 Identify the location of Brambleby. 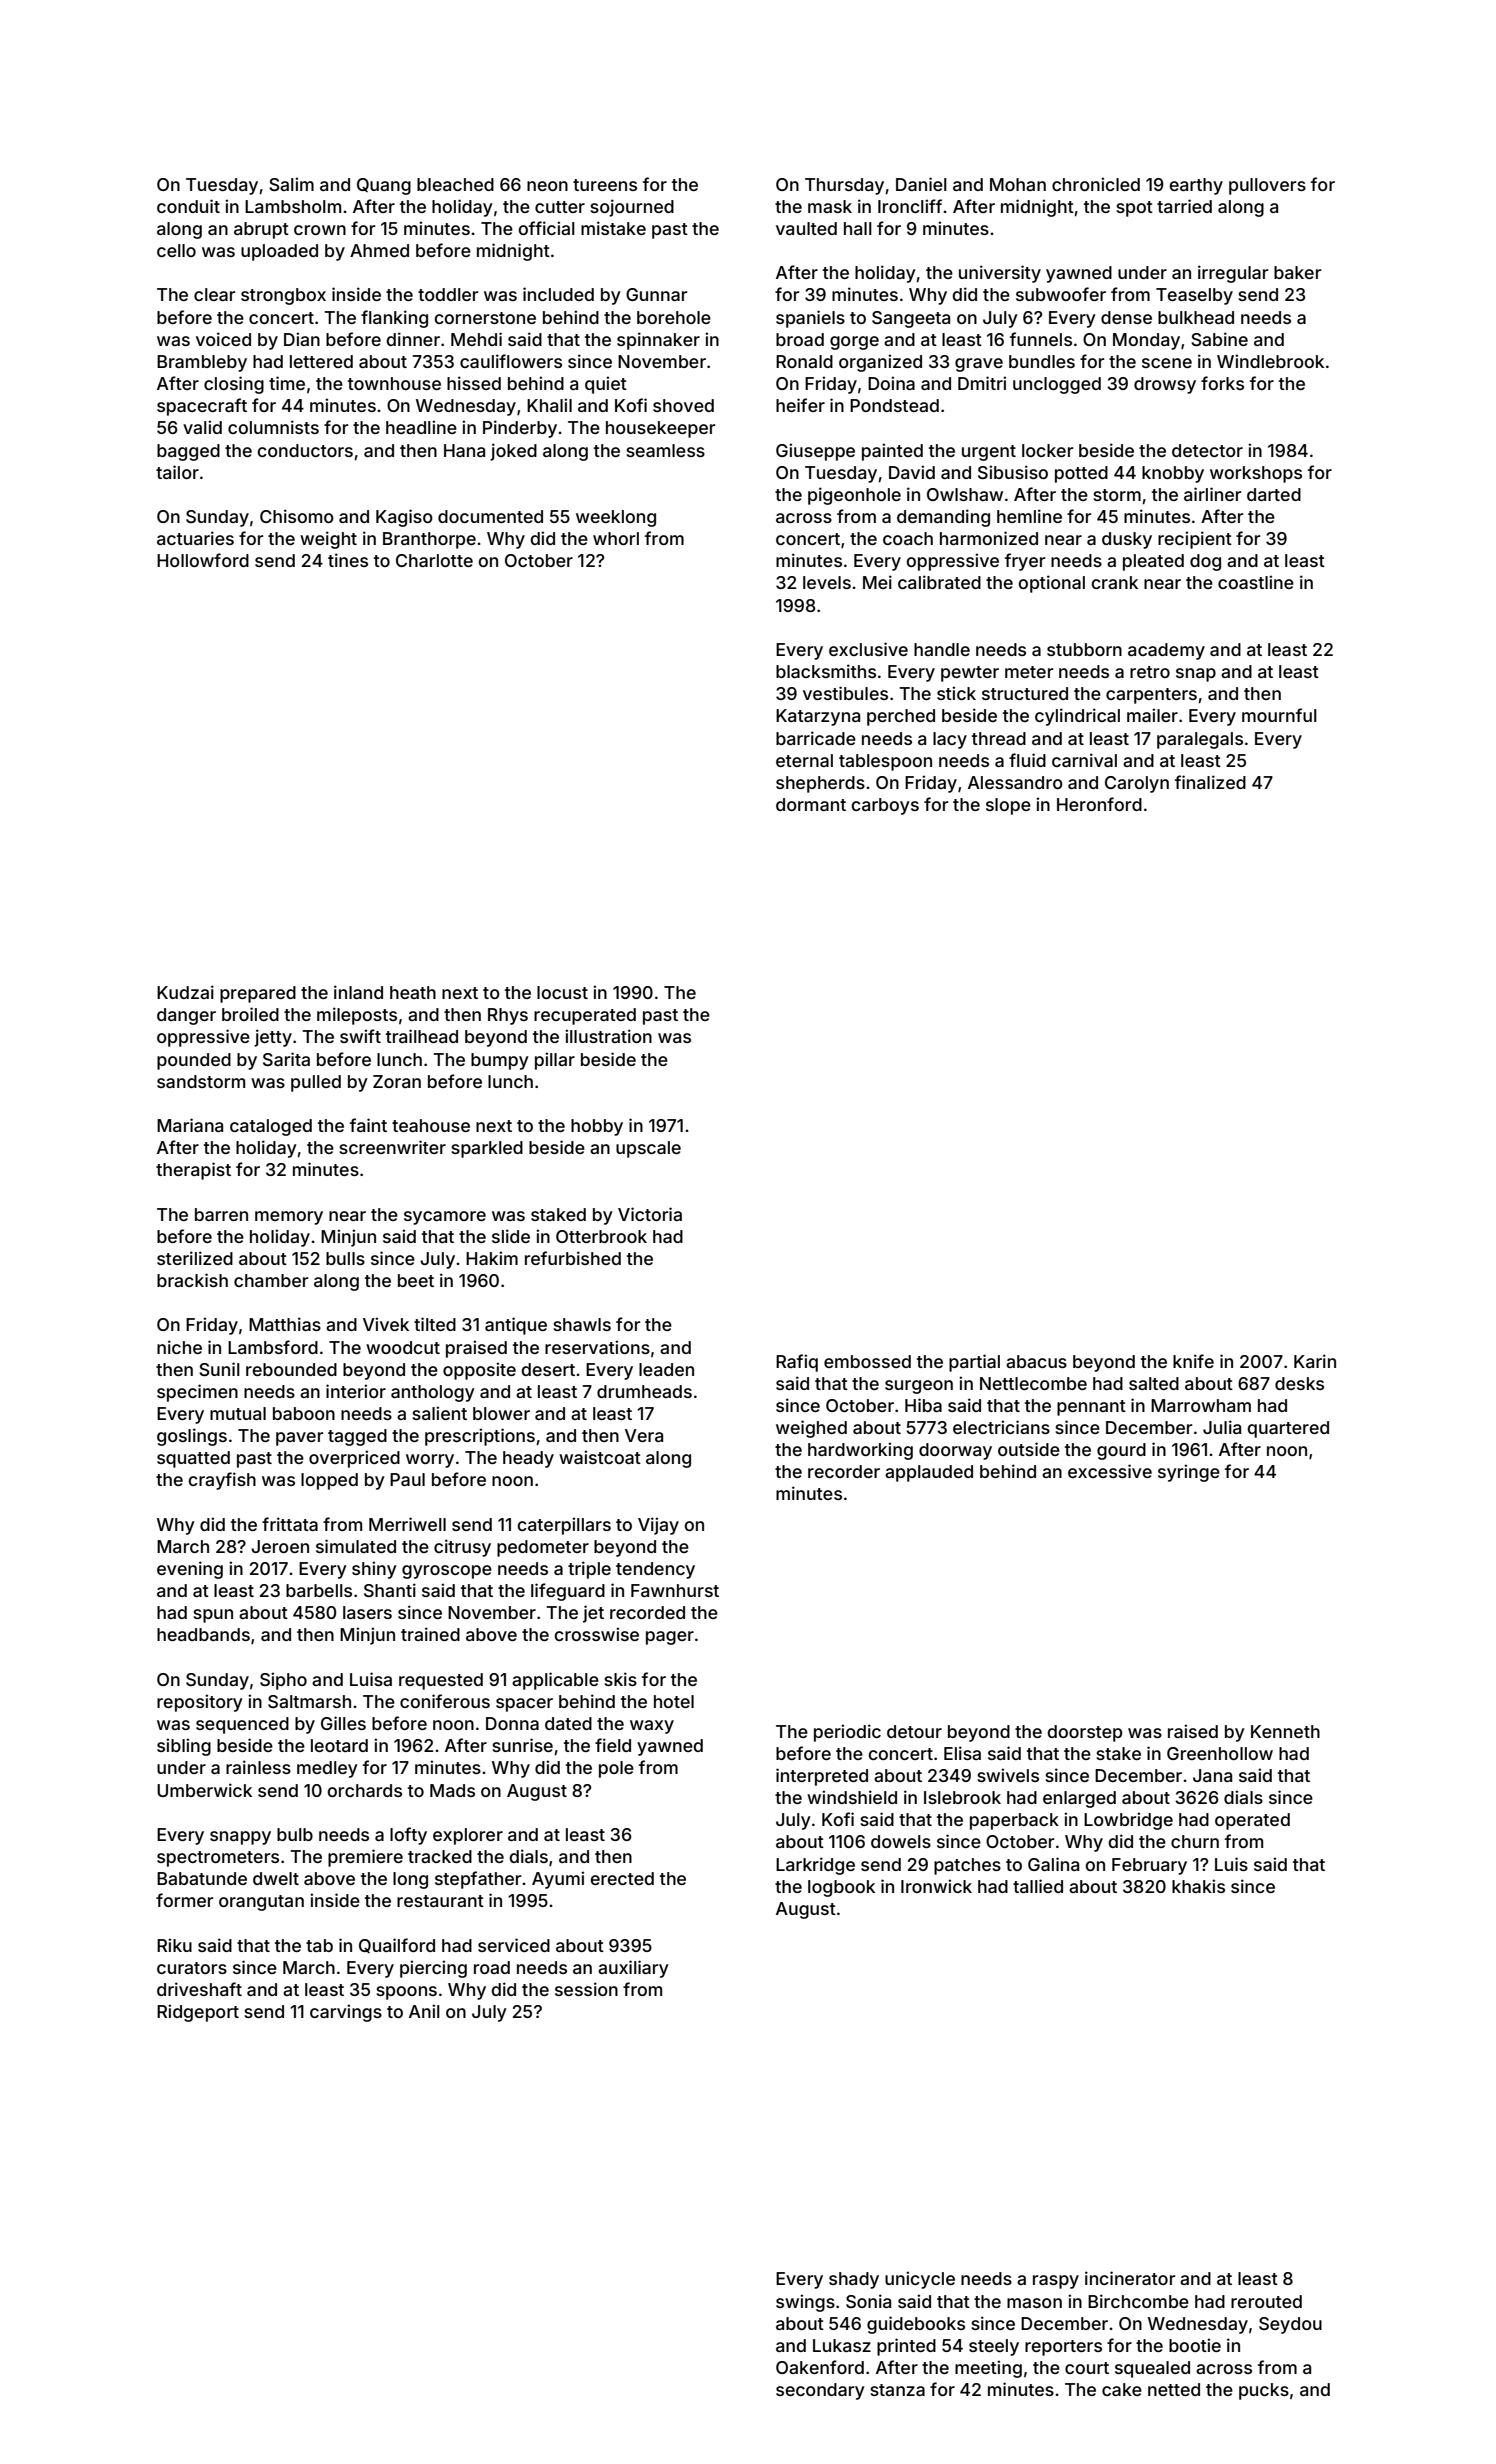
(202, 363).
